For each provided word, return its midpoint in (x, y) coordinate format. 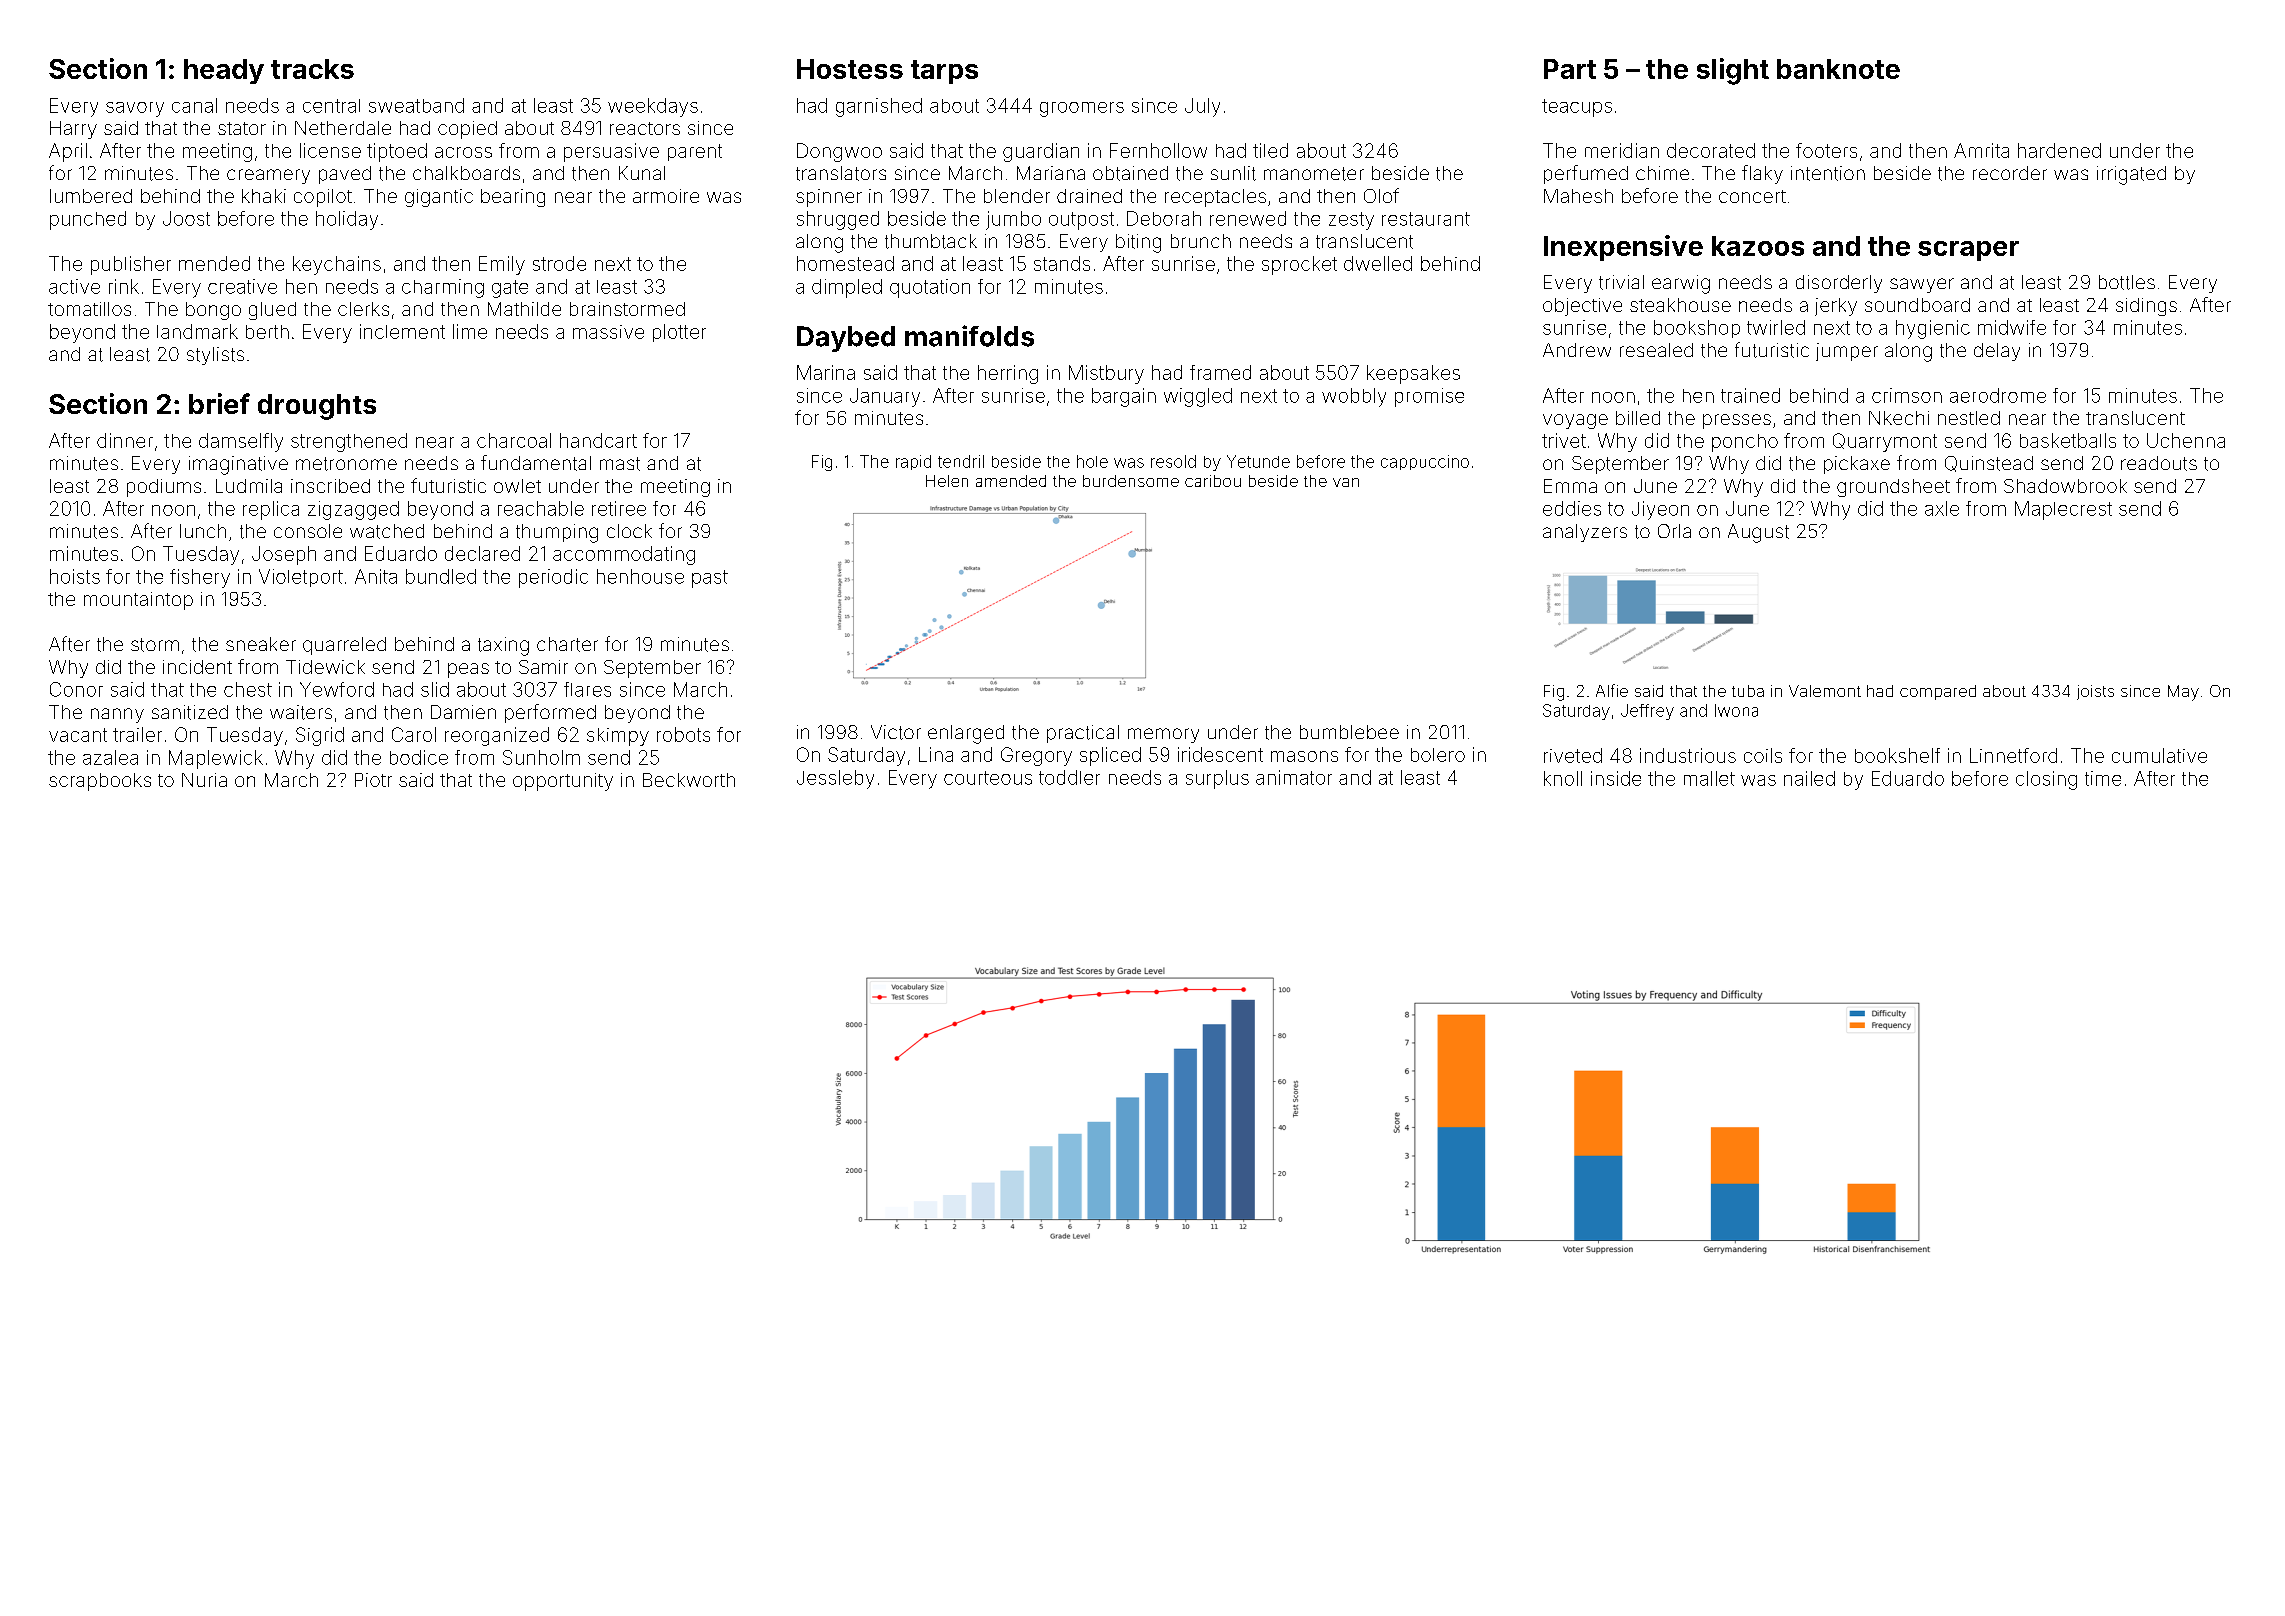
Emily (502, 265)
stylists (215, 356)
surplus (1217, 779)
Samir (543, 667)
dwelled (1378, 263)
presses (1737, 421)
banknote (1838, 69)
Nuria (204, 780)
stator (242, 128)
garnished (879, 107)
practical (1083, 734)
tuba (1748, 691)
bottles (2127, 282)
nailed (1809, 778)
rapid (913, 462)
